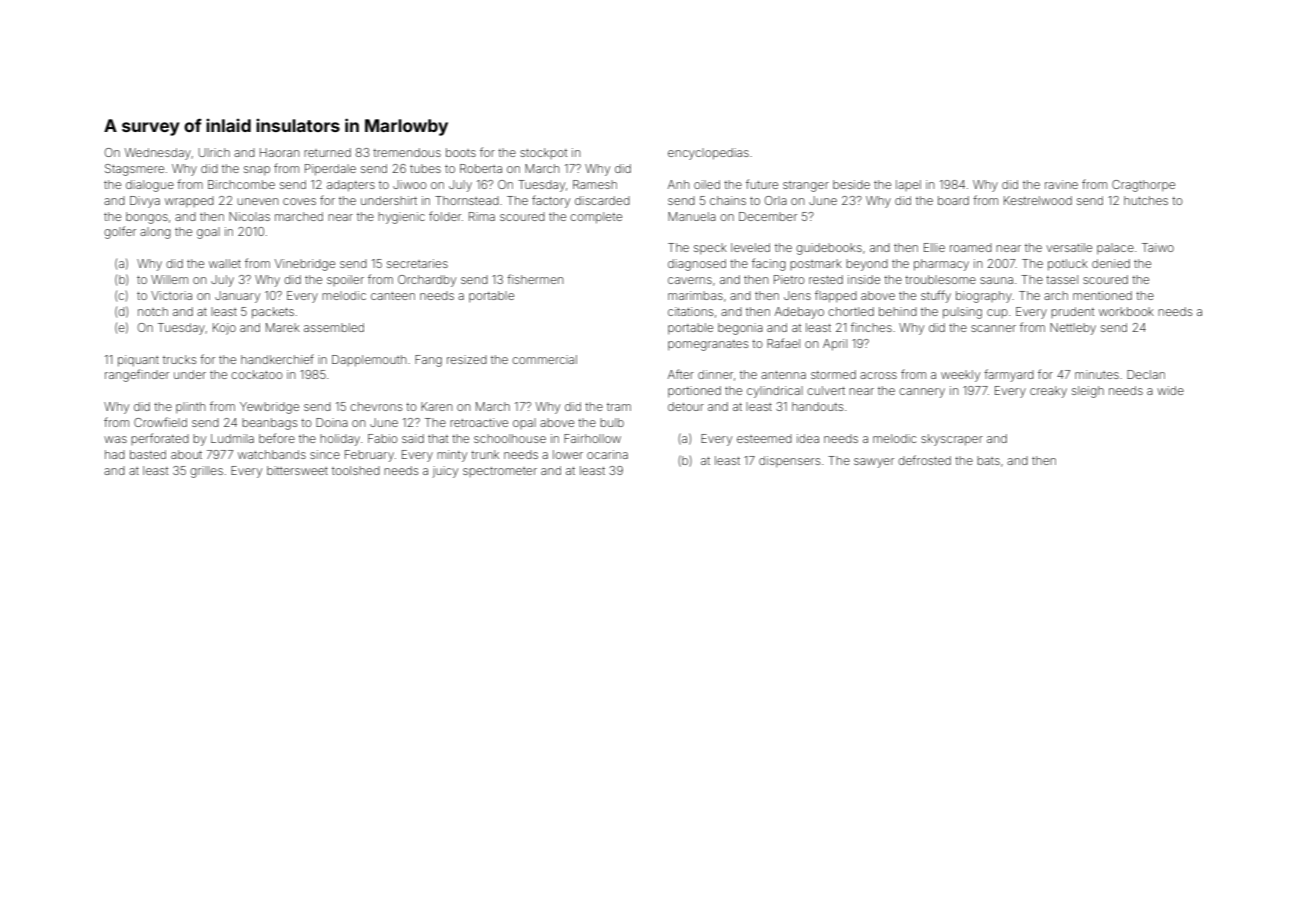 Image resolution: width=1308 pixels, height=924 pixels. Describe the element at coordinates (595, 184) in the screenshot. I see `Ramesh` at that location.
